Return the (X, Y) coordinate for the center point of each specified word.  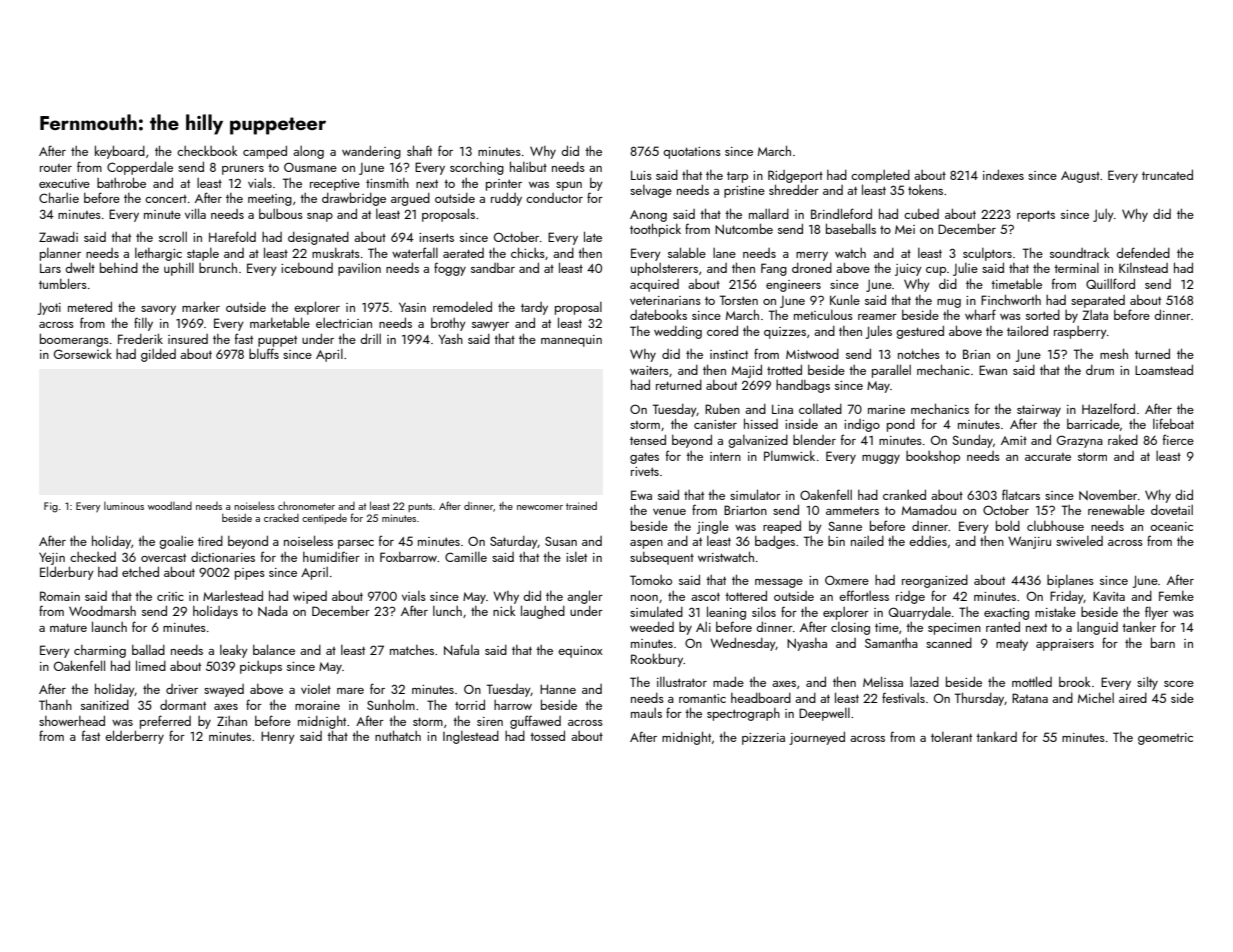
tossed (547, 735)
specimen (954, 629)
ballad (148, 650)
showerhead (72, 720)
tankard (996, 737)
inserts (436, 237)
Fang (774, 269)
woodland (170, 506)
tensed (648, 439)
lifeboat (1173, 423)
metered (90, 306)
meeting (270, 200)
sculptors (987, 254)
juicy (908, 270)
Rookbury (657, 660)
